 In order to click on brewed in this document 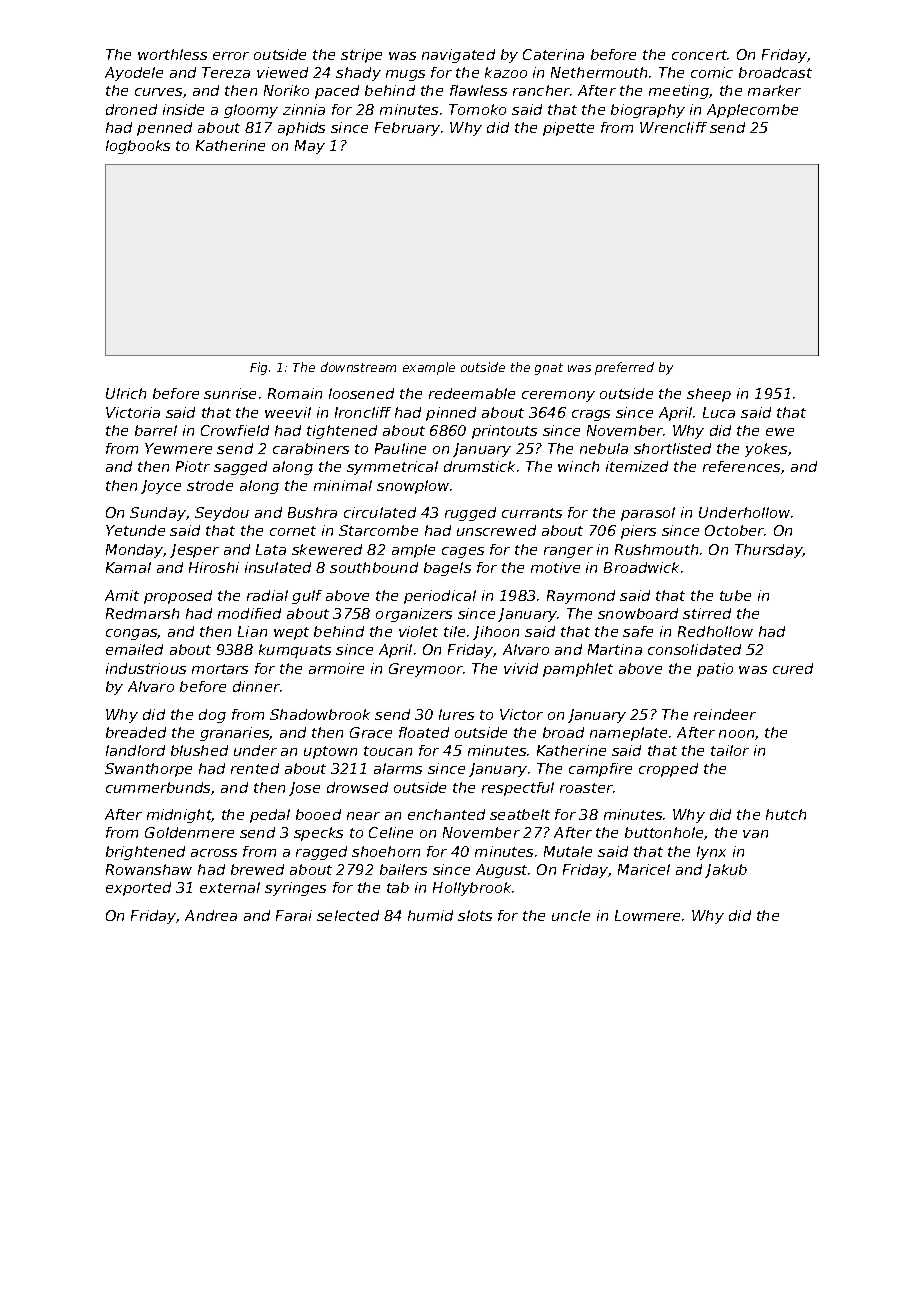, I will do `click(257, 869)`.
